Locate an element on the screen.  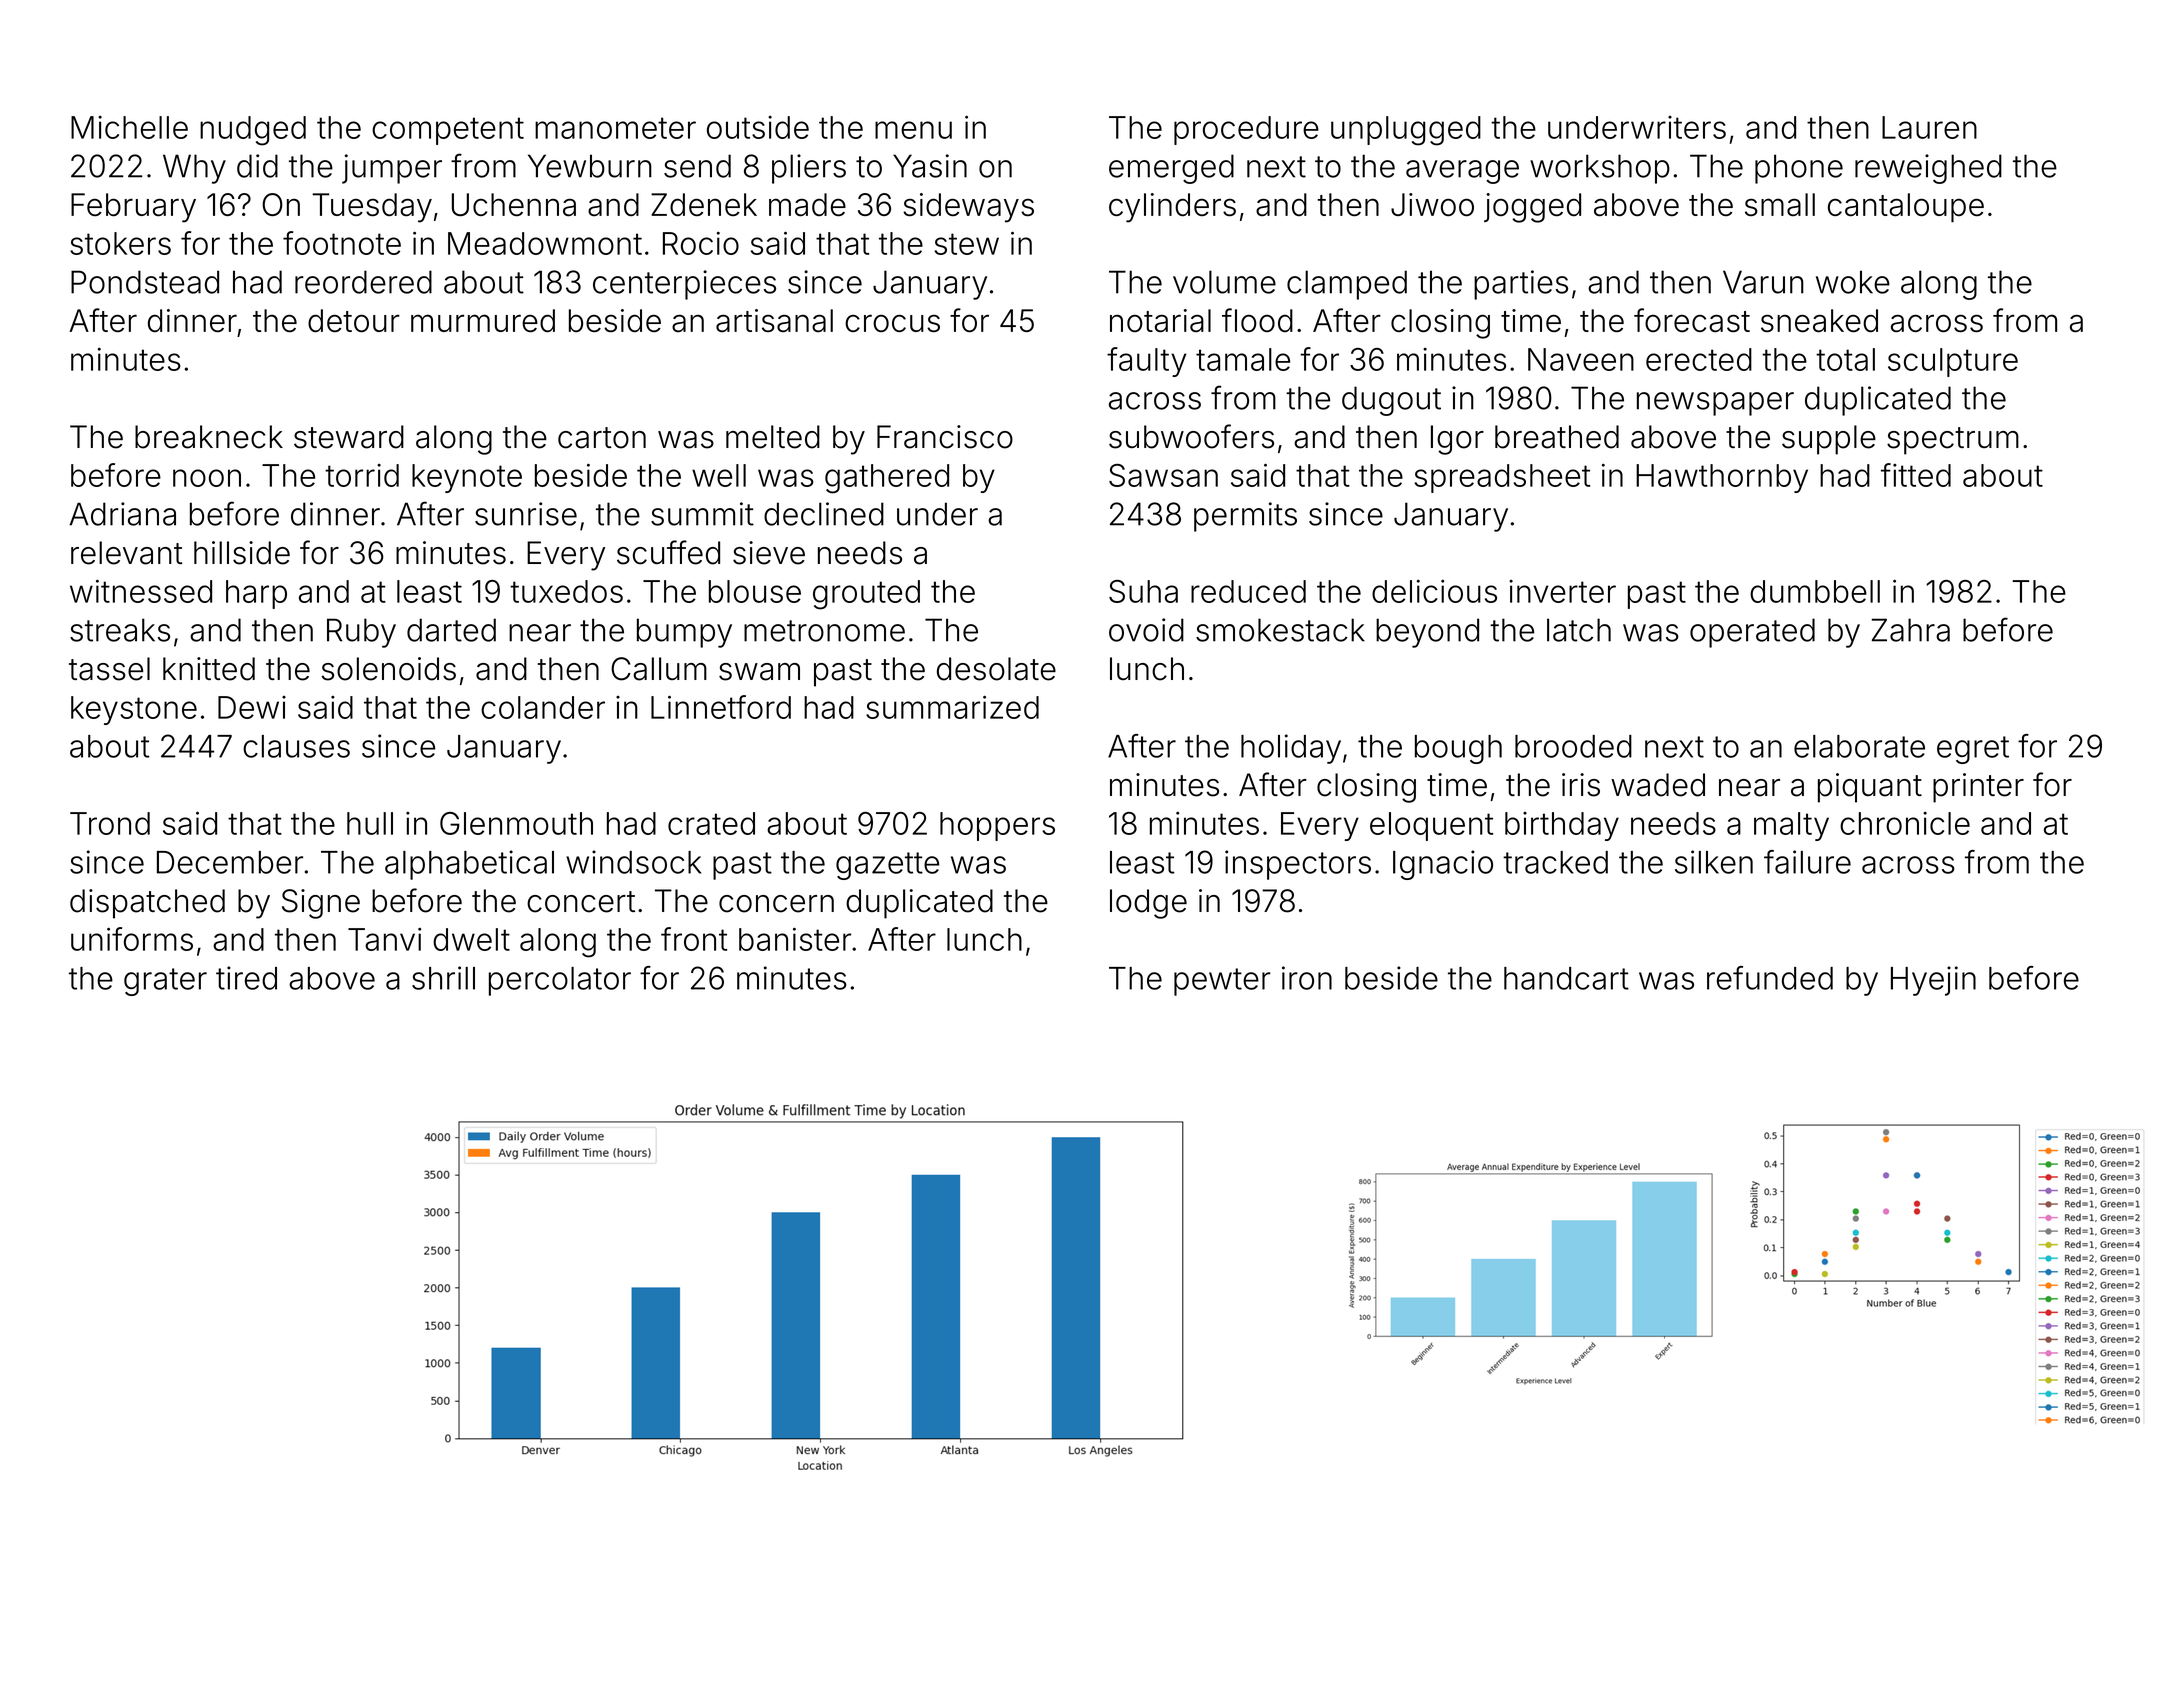
gazette is located at coordinates (887, 866).
